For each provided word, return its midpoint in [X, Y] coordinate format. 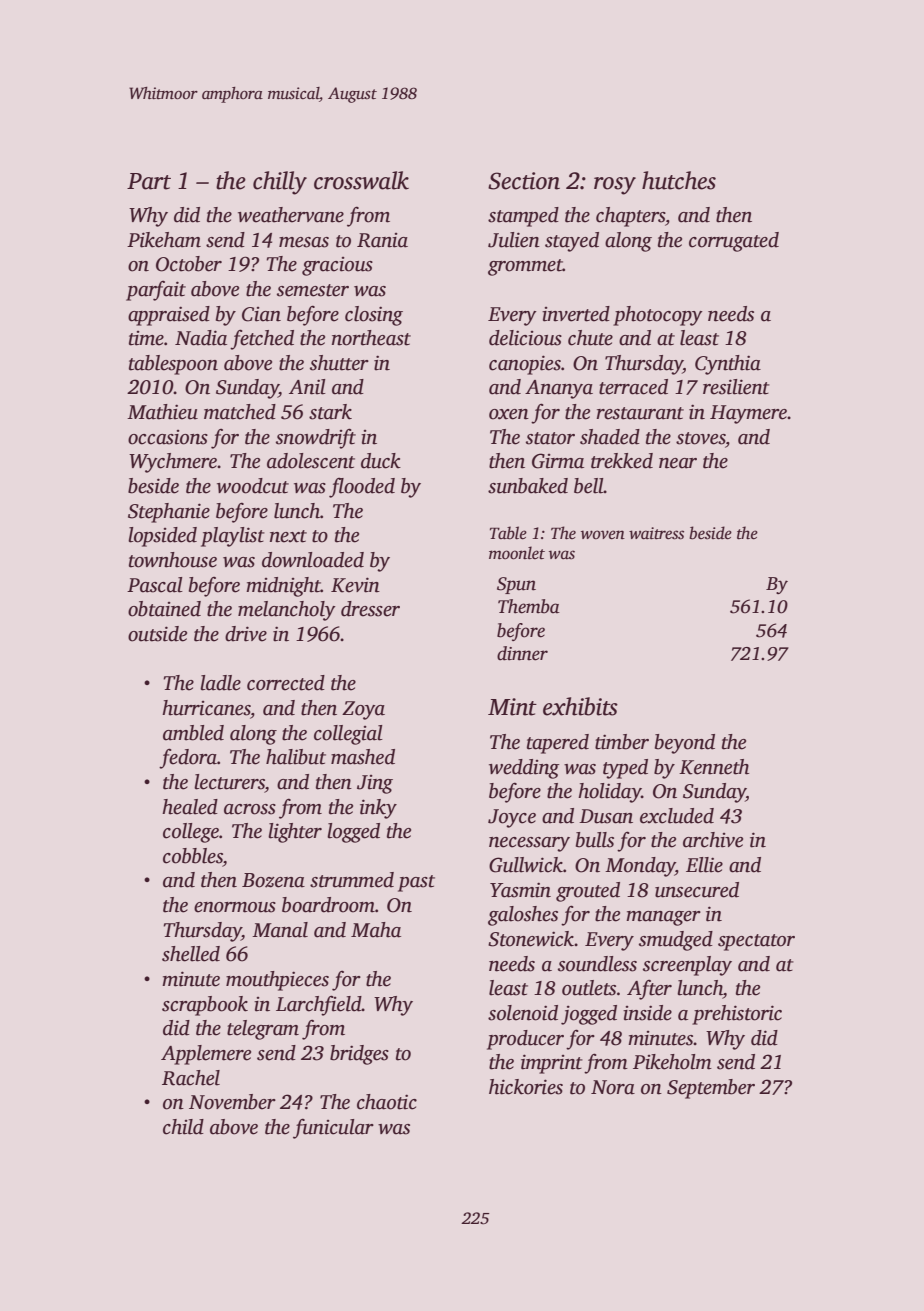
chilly [280, 183]
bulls [595, 840]
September [711, 1089]
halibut [296, 757]
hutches [679, 180]
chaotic [387, 1102]
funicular [333, 1128]
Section [524, 181]
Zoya [363, 710]
